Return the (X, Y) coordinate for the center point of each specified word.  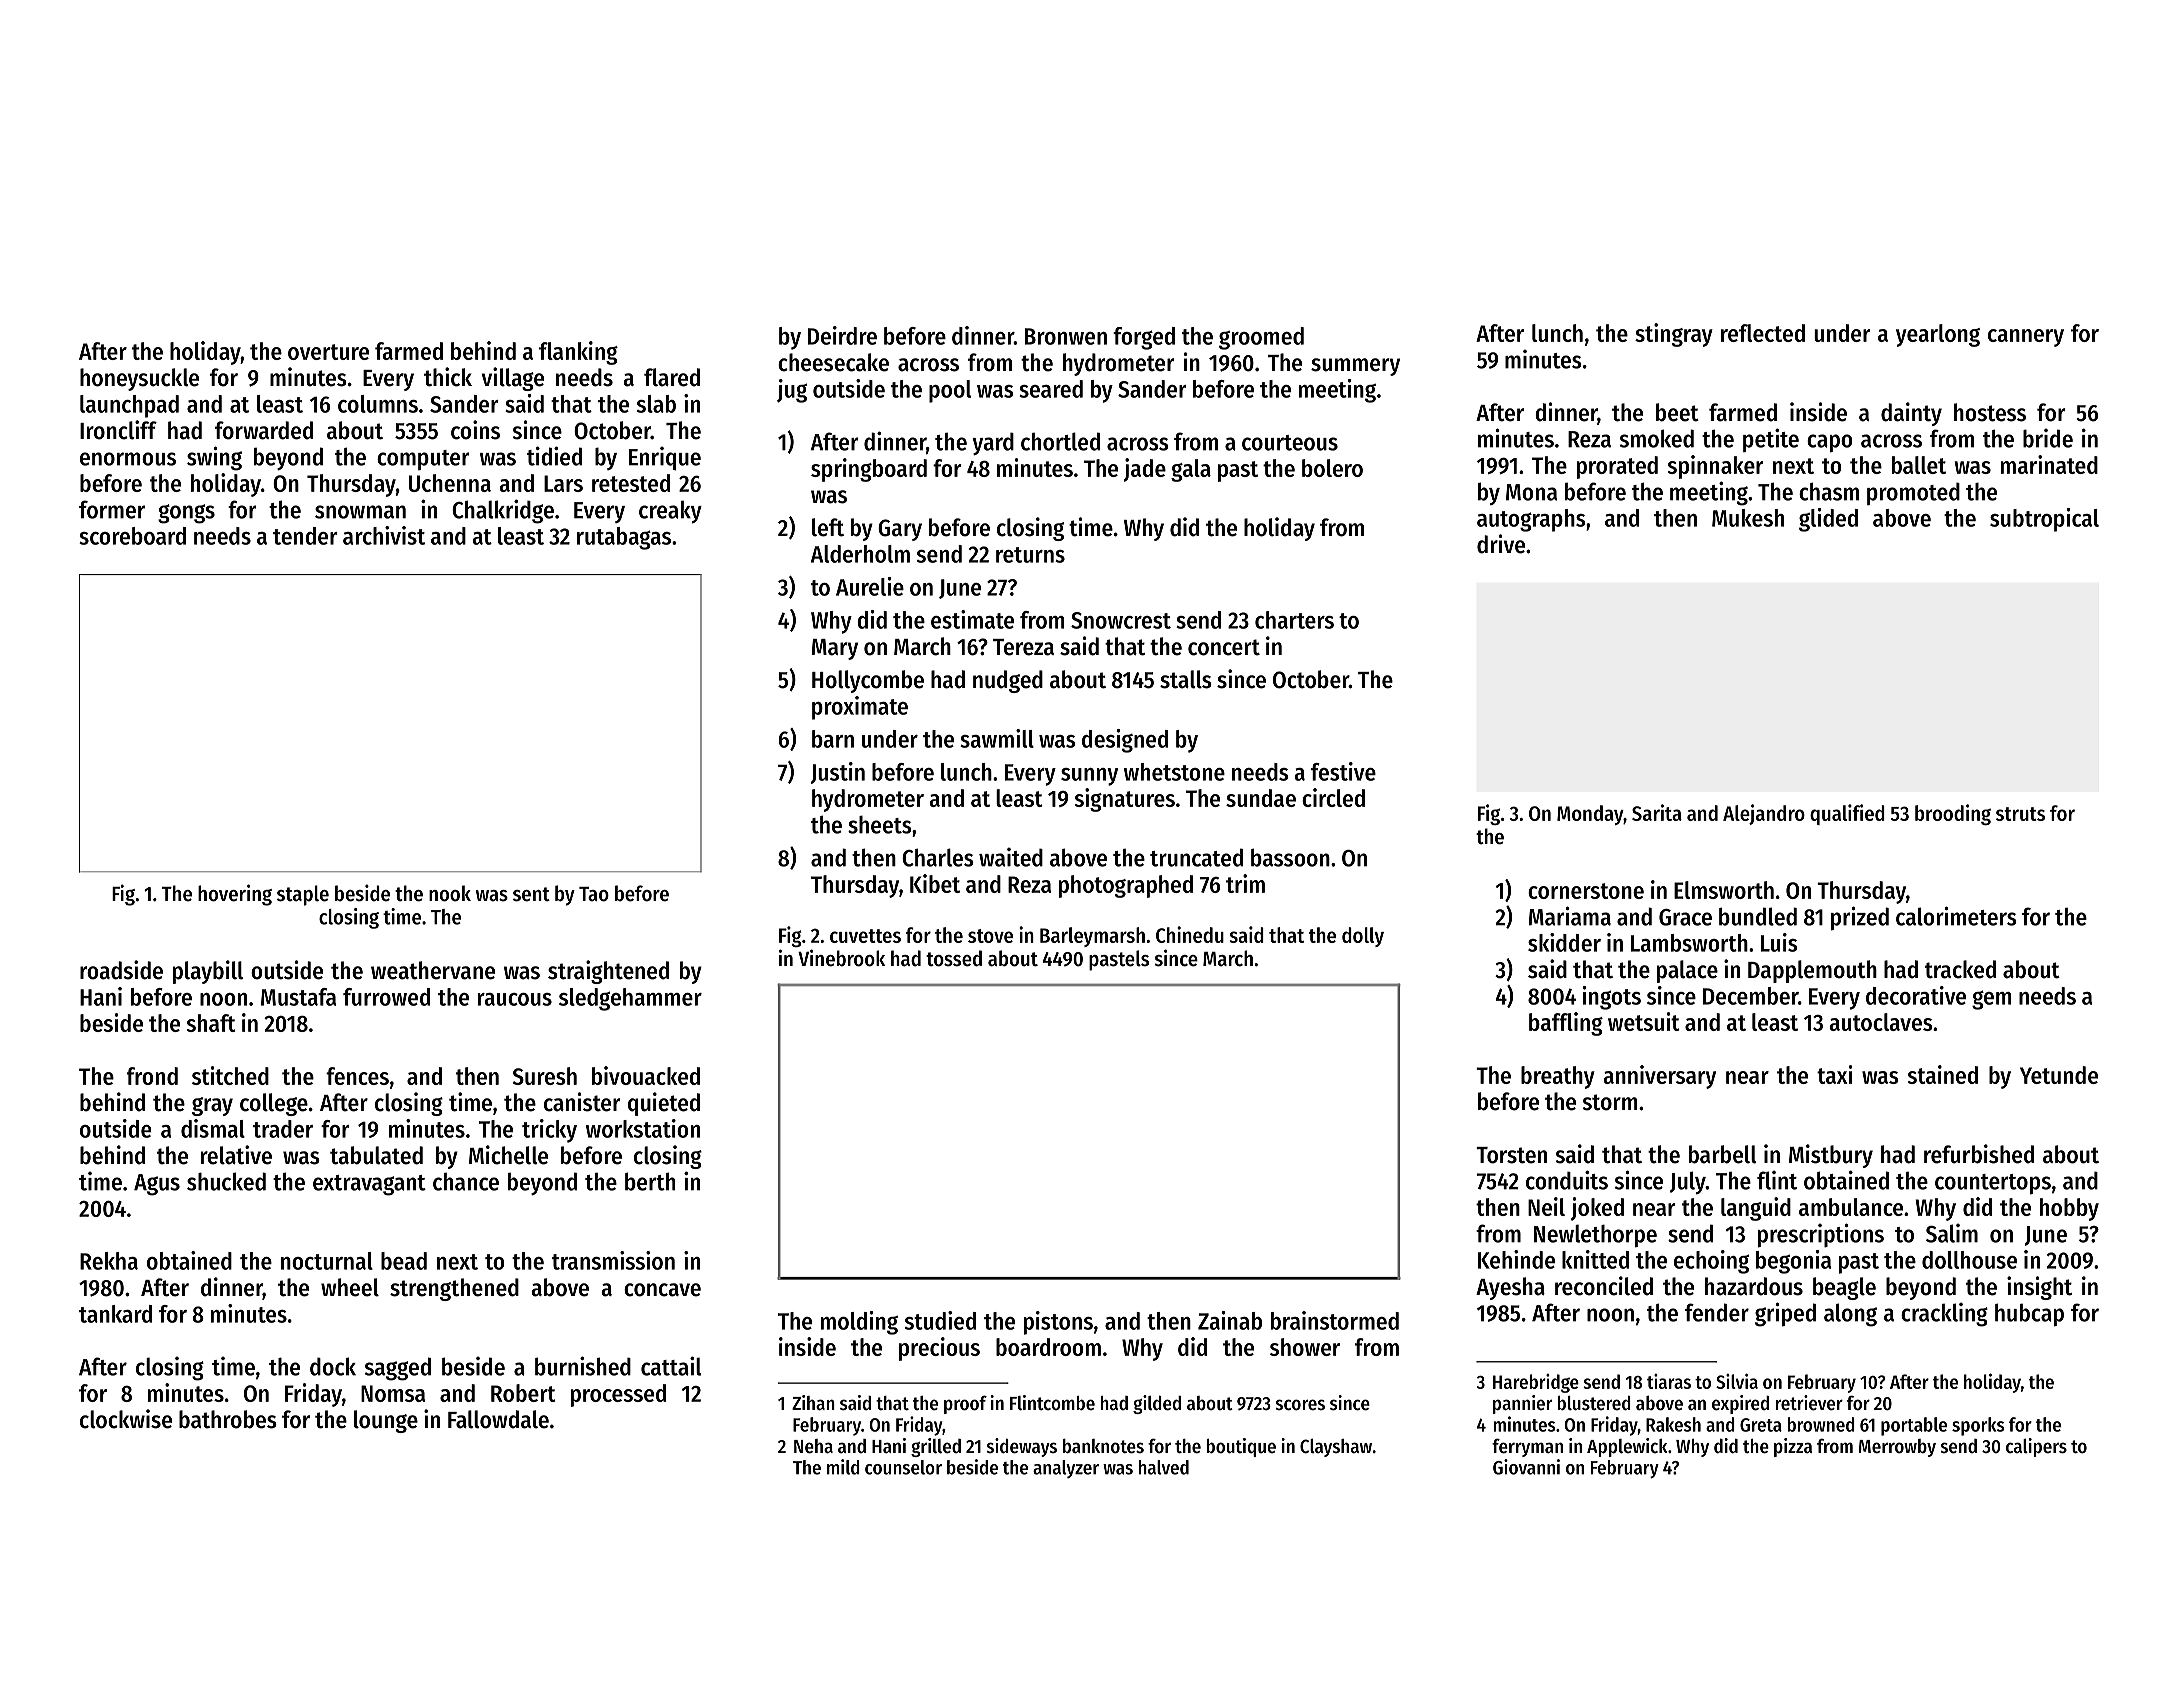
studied (940, 1320)
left (828, 527)
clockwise (126, 1419)
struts (2020, 814)
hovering (235, 895)
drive (1501, 544)
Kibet (935, 883)
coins (475, 430)
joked (1597, 1209)
